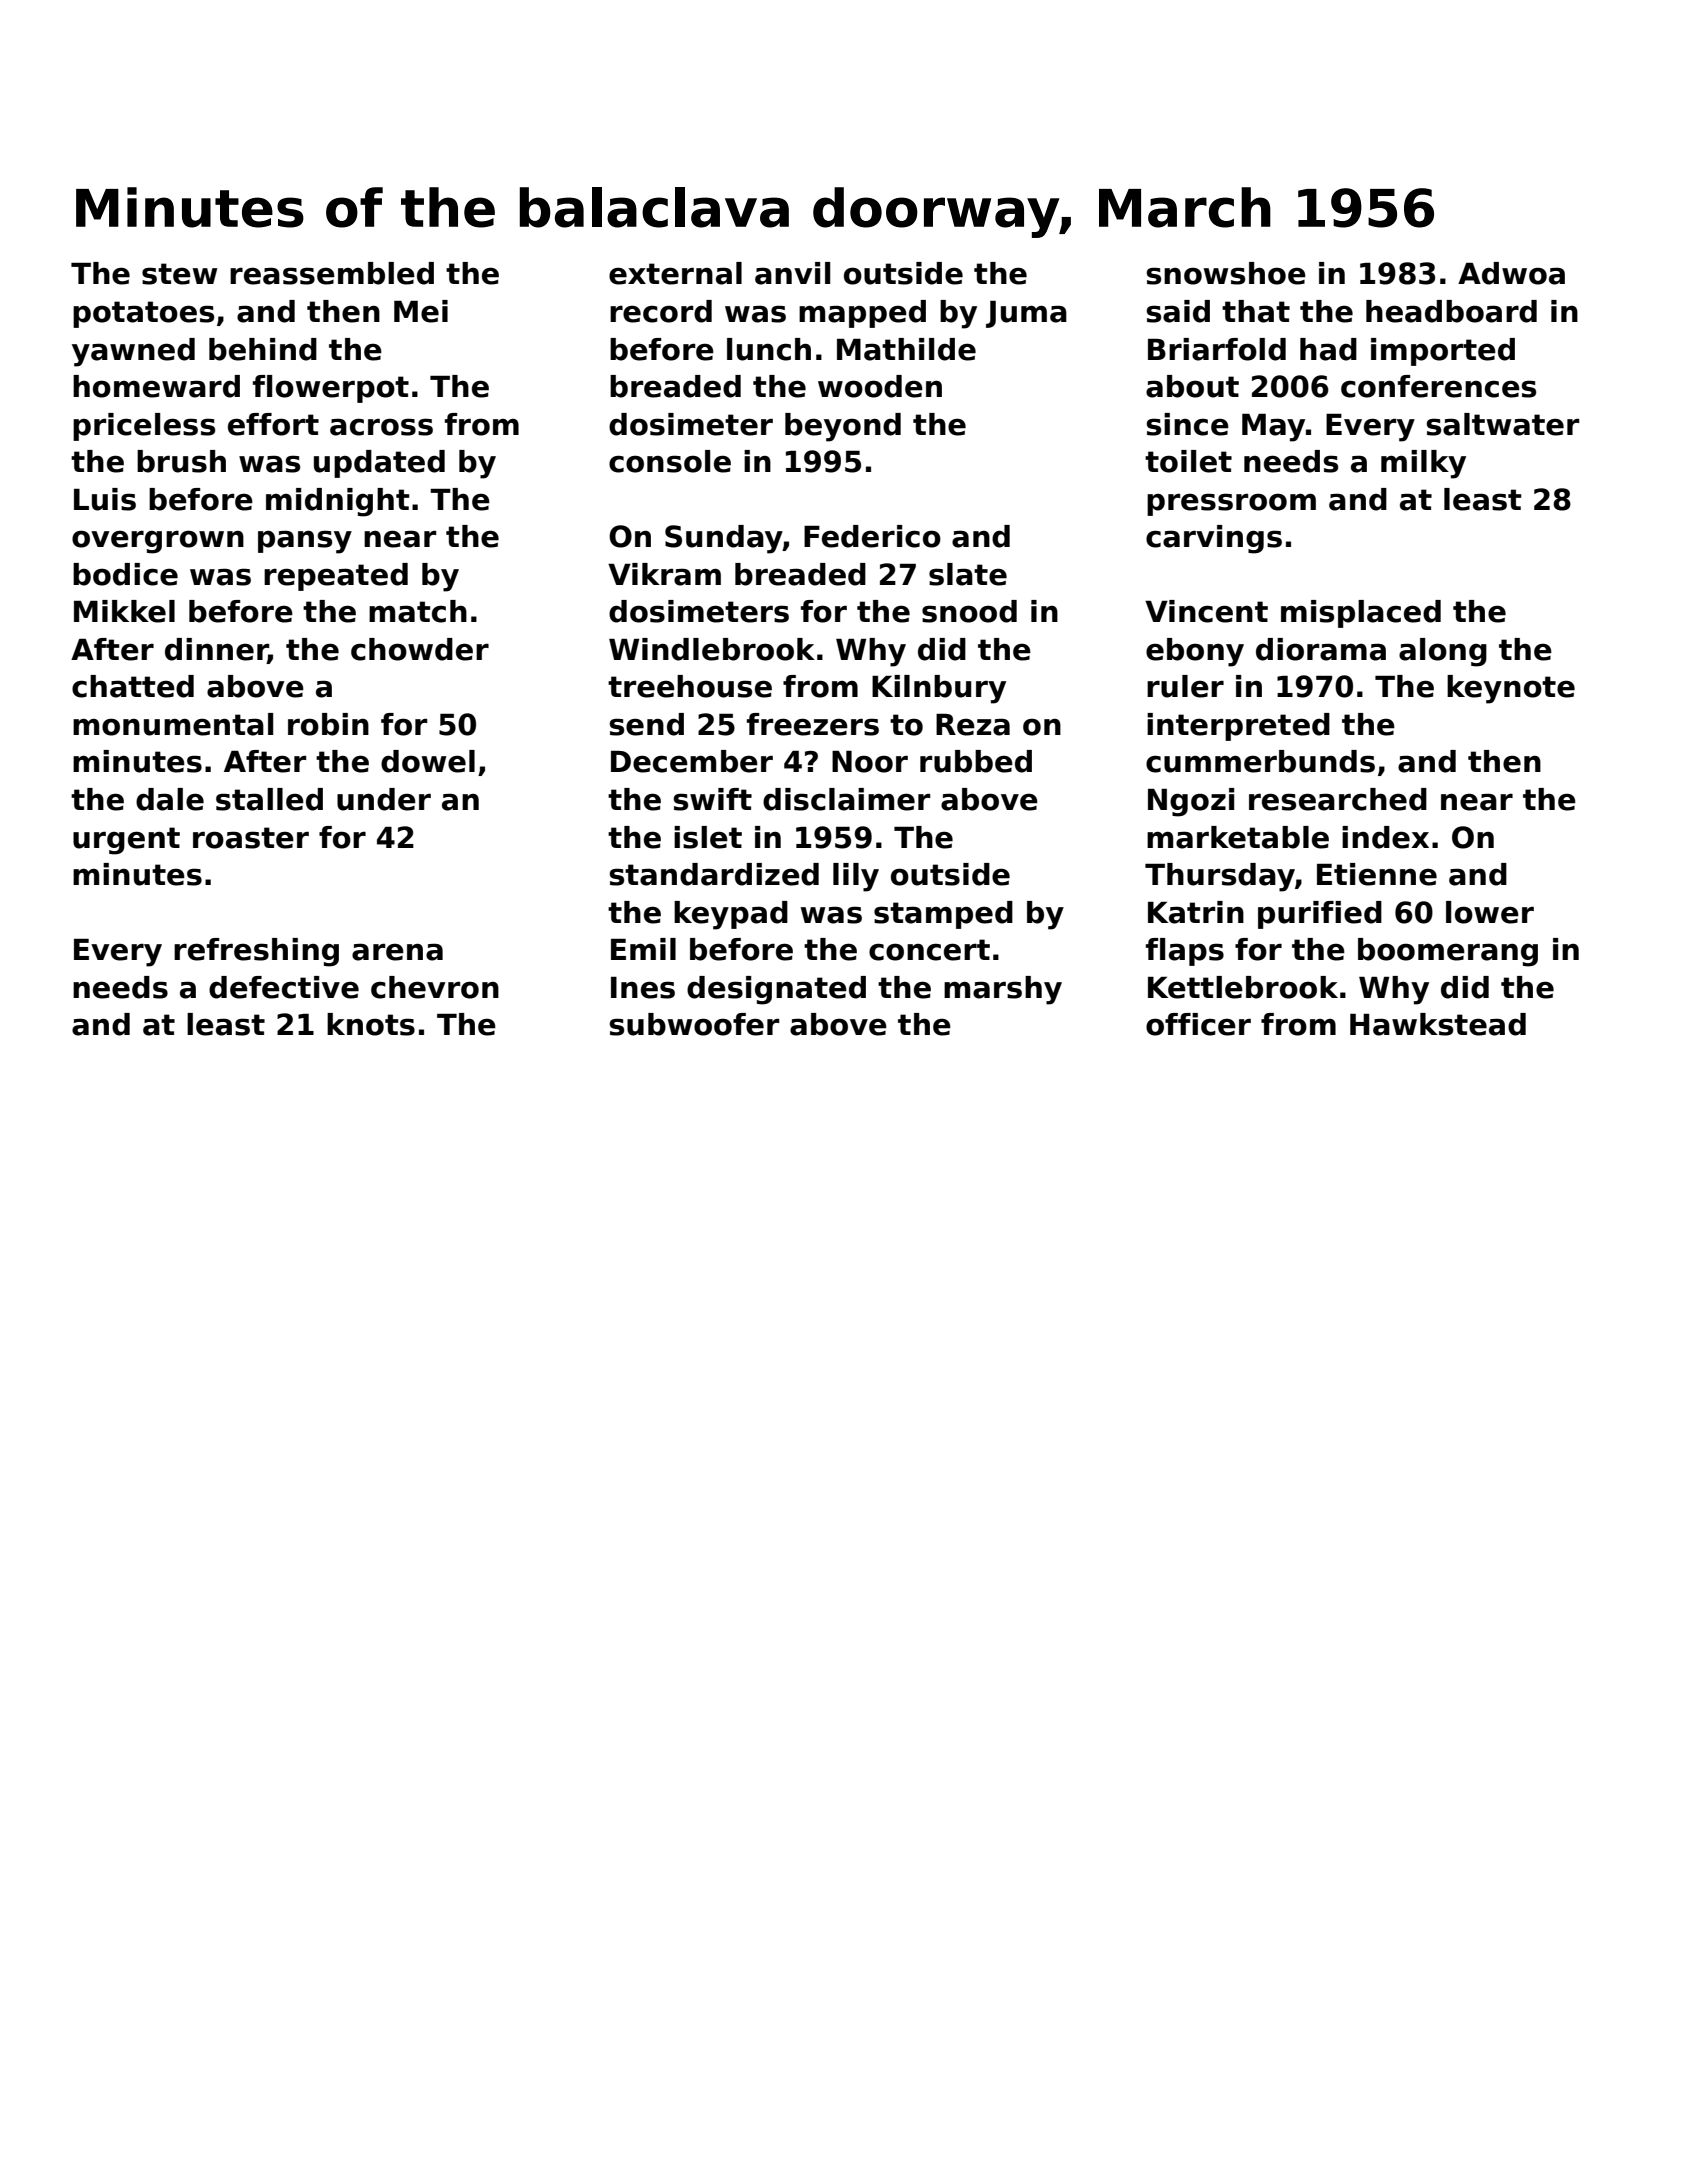  I want to click on knots, so click(371, 1024).
